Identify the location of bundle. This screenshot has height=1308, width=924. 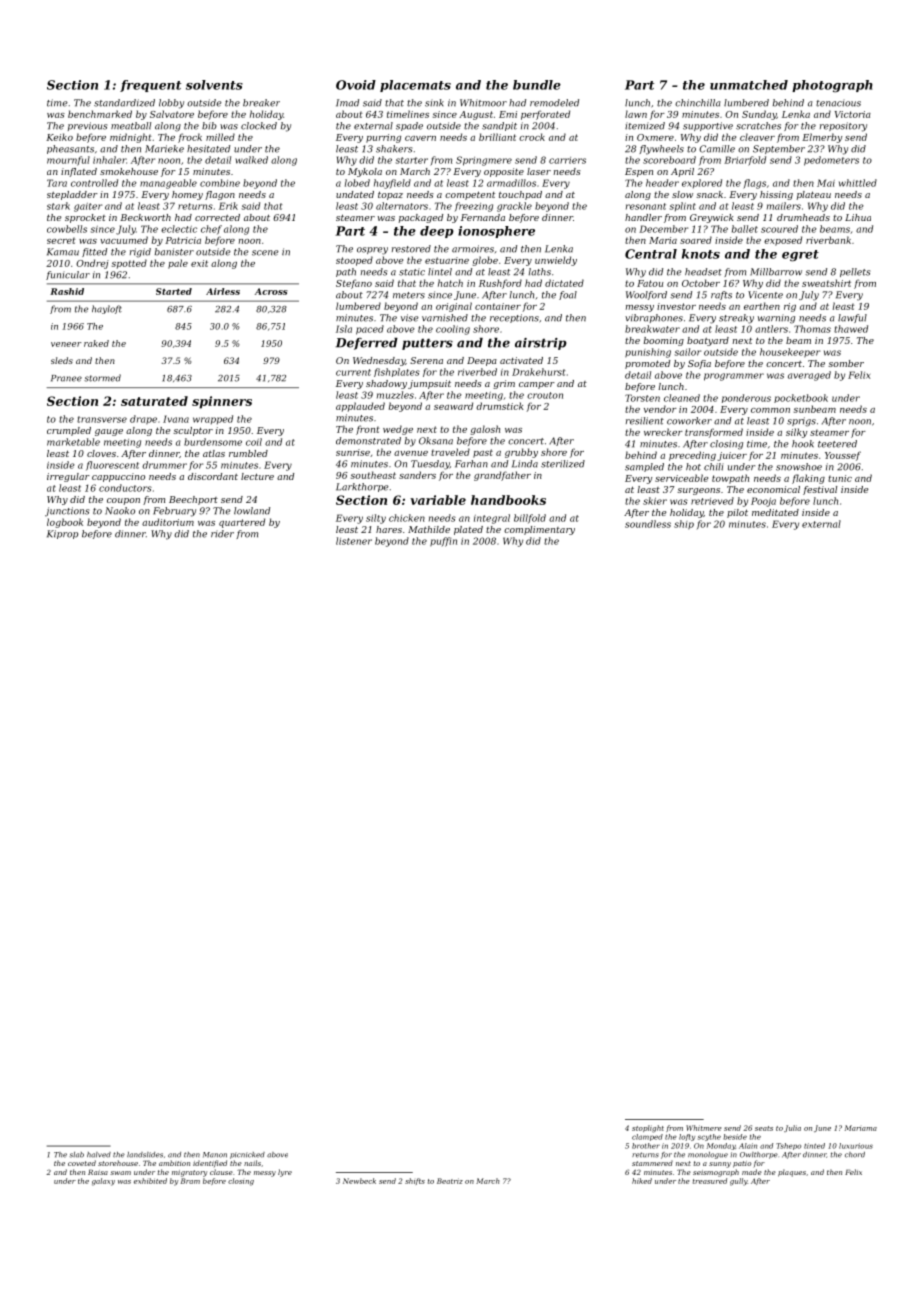
(537, 85).
